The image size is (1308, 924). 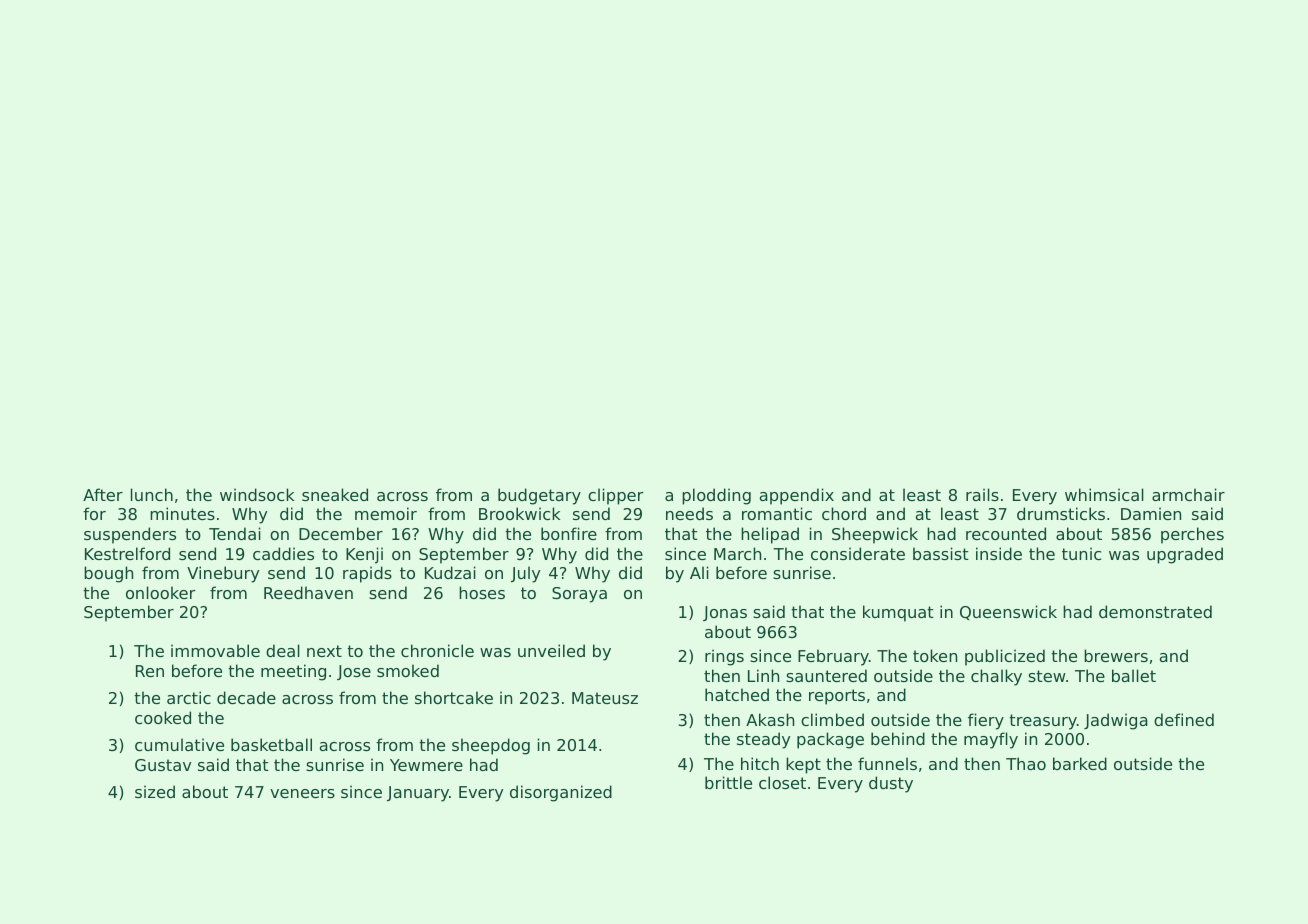 I want to click on immovable, so click(x=215, y=650).
